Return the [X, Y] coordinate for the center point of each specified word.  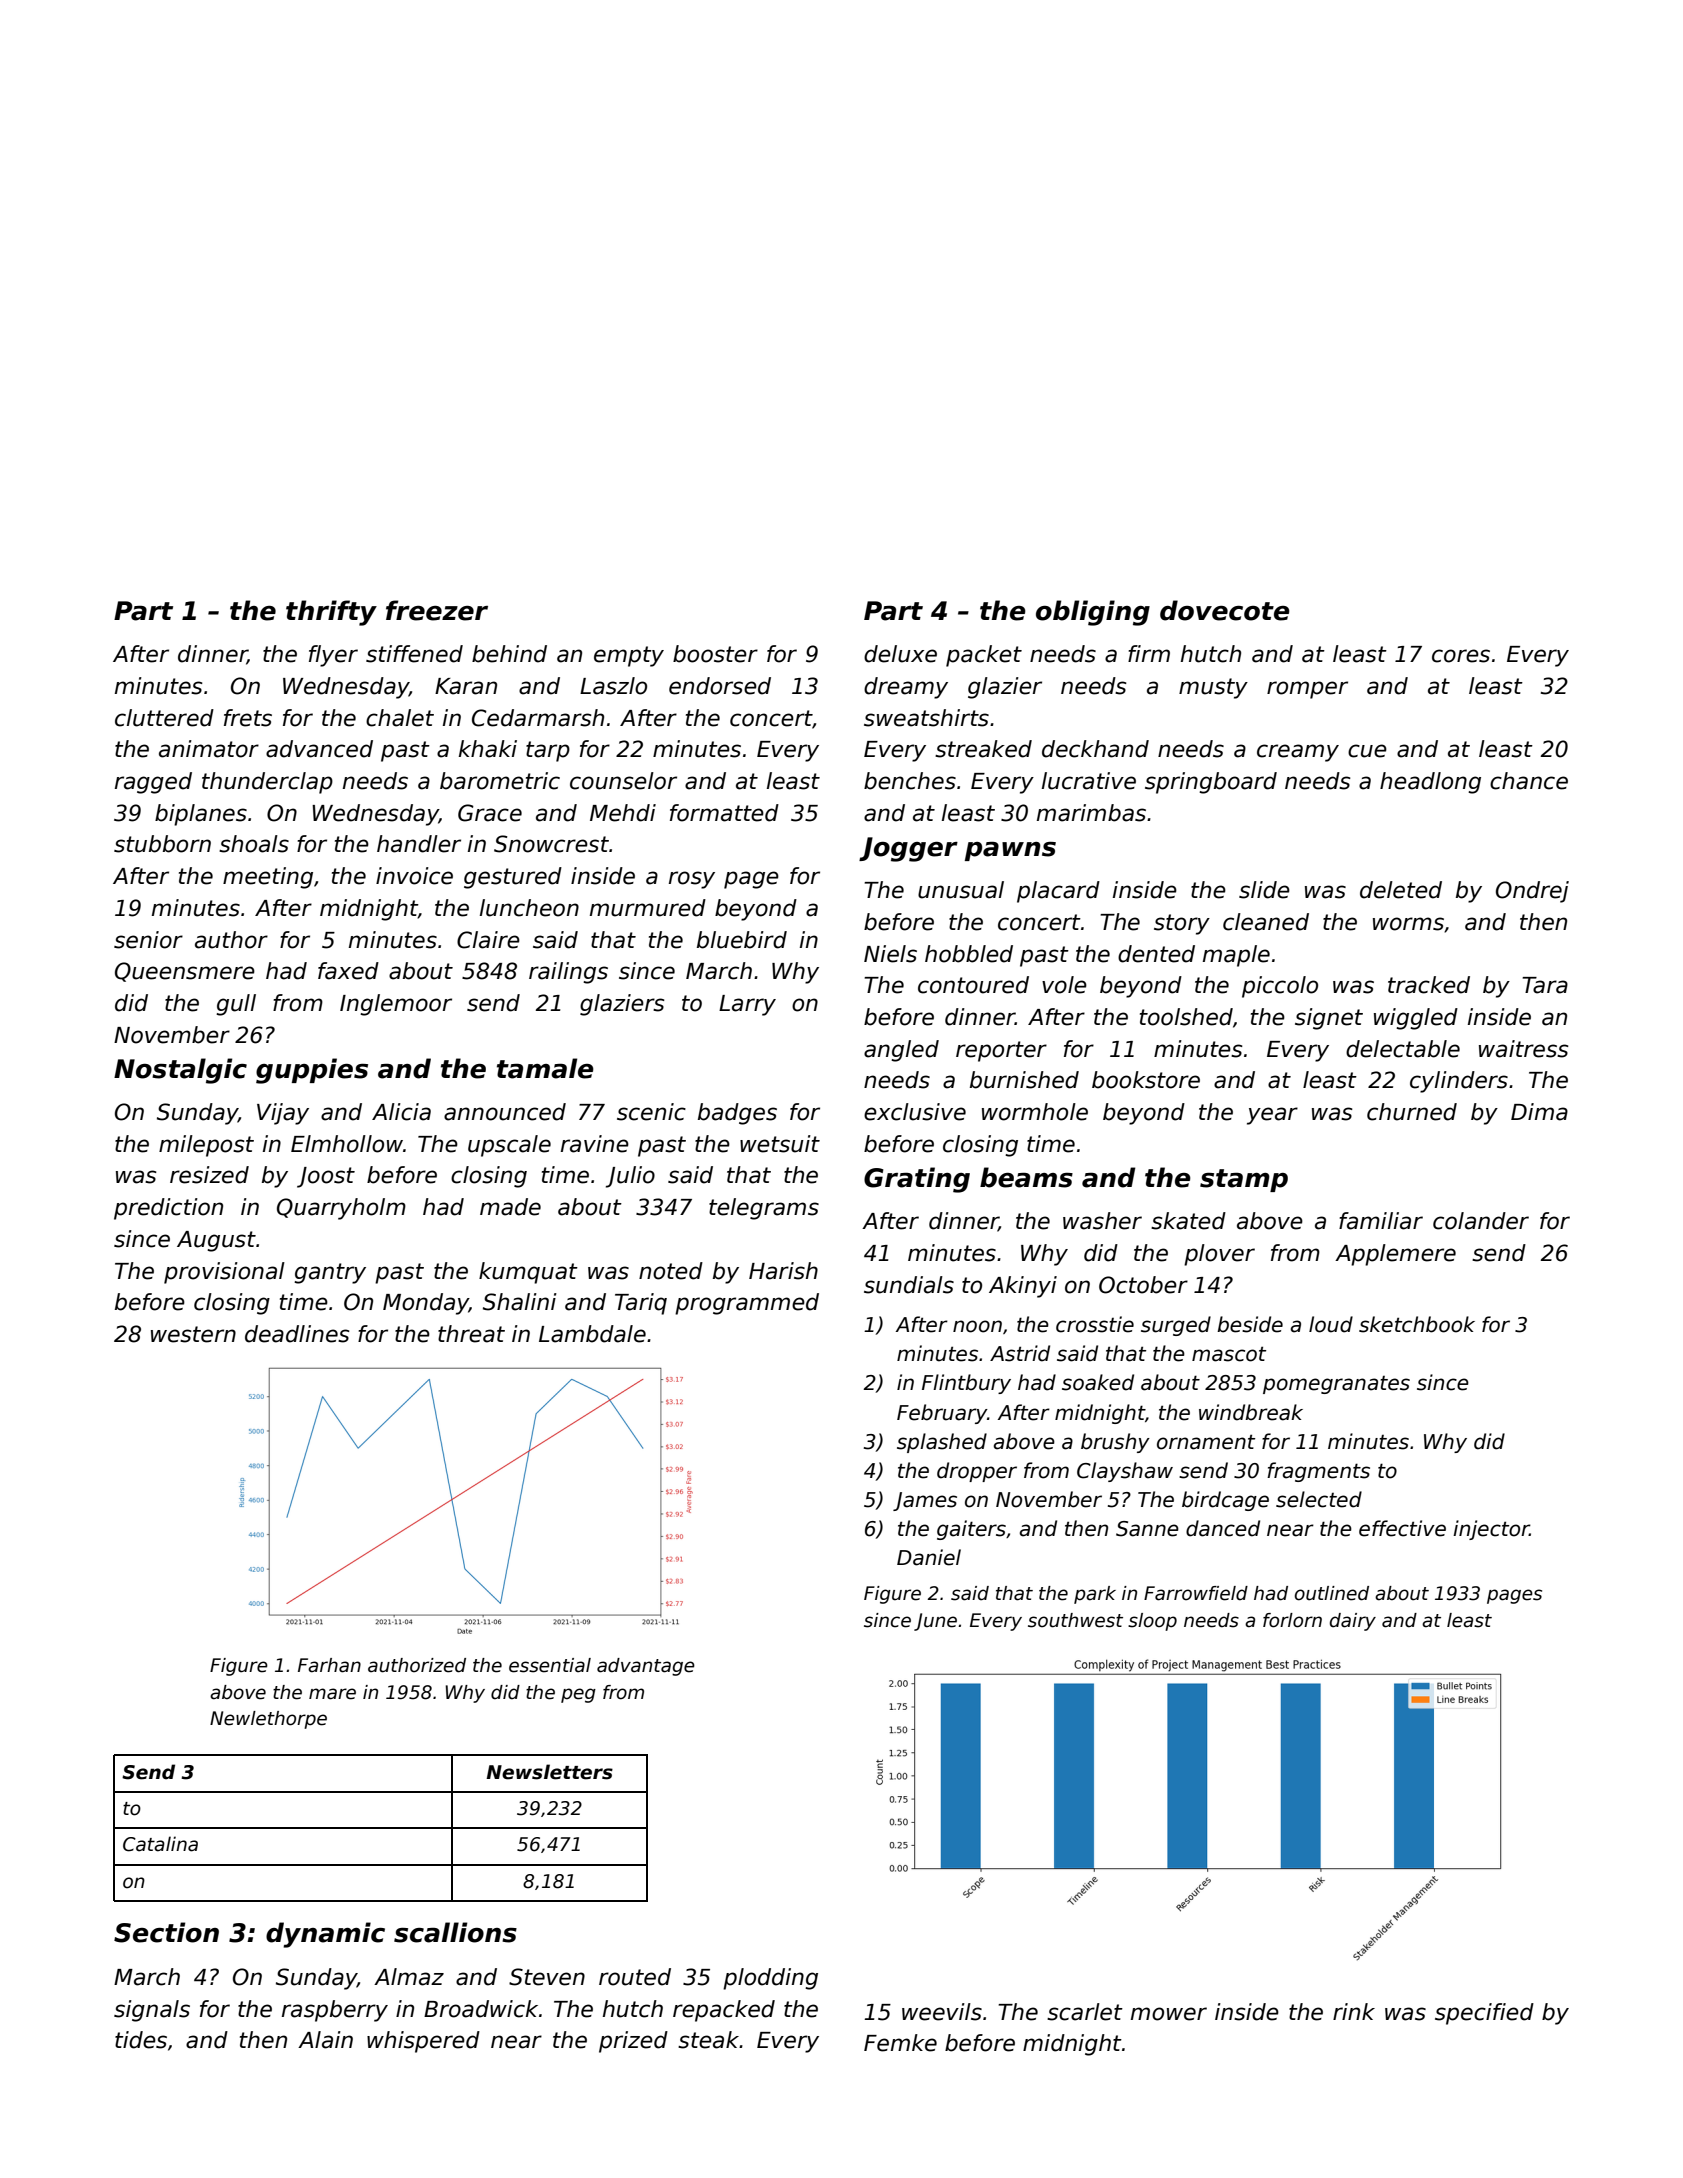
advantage [646, 1667]
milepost [206, 1146]
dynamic [325, 1935]
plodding [770, 1979]
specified [1484, 2014]
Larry [747, 1005]
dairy [1353, 1622]
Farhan [329, 1665]
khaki [488, 749]
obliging [1093, 613]
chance [1529, 781]
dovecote [1225, 610]
